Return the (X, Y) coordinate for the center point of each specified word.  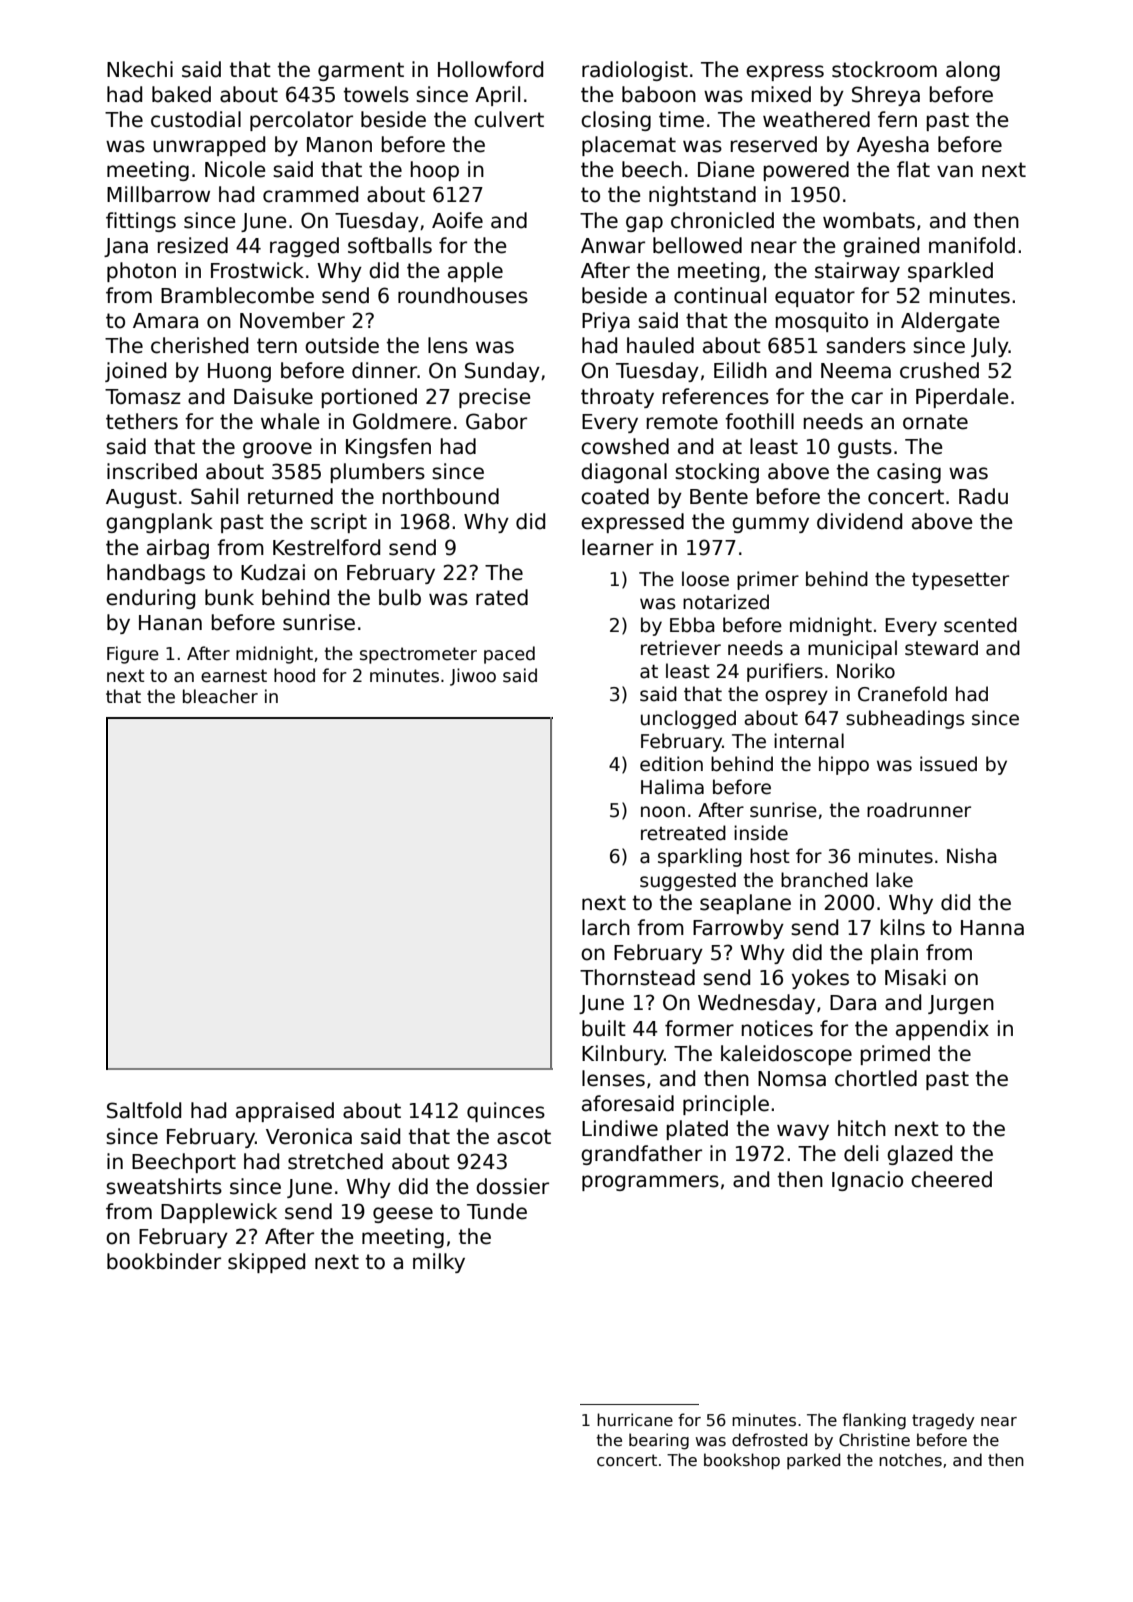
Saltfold (144, 1110)
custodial (196, 119)
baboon (659, 94)
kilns (903, 927)
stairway (857, 272)
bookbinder (164, 1261)
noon (663, 812)
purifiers (785, 672)
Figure (133, 655)
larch (606, 927)
